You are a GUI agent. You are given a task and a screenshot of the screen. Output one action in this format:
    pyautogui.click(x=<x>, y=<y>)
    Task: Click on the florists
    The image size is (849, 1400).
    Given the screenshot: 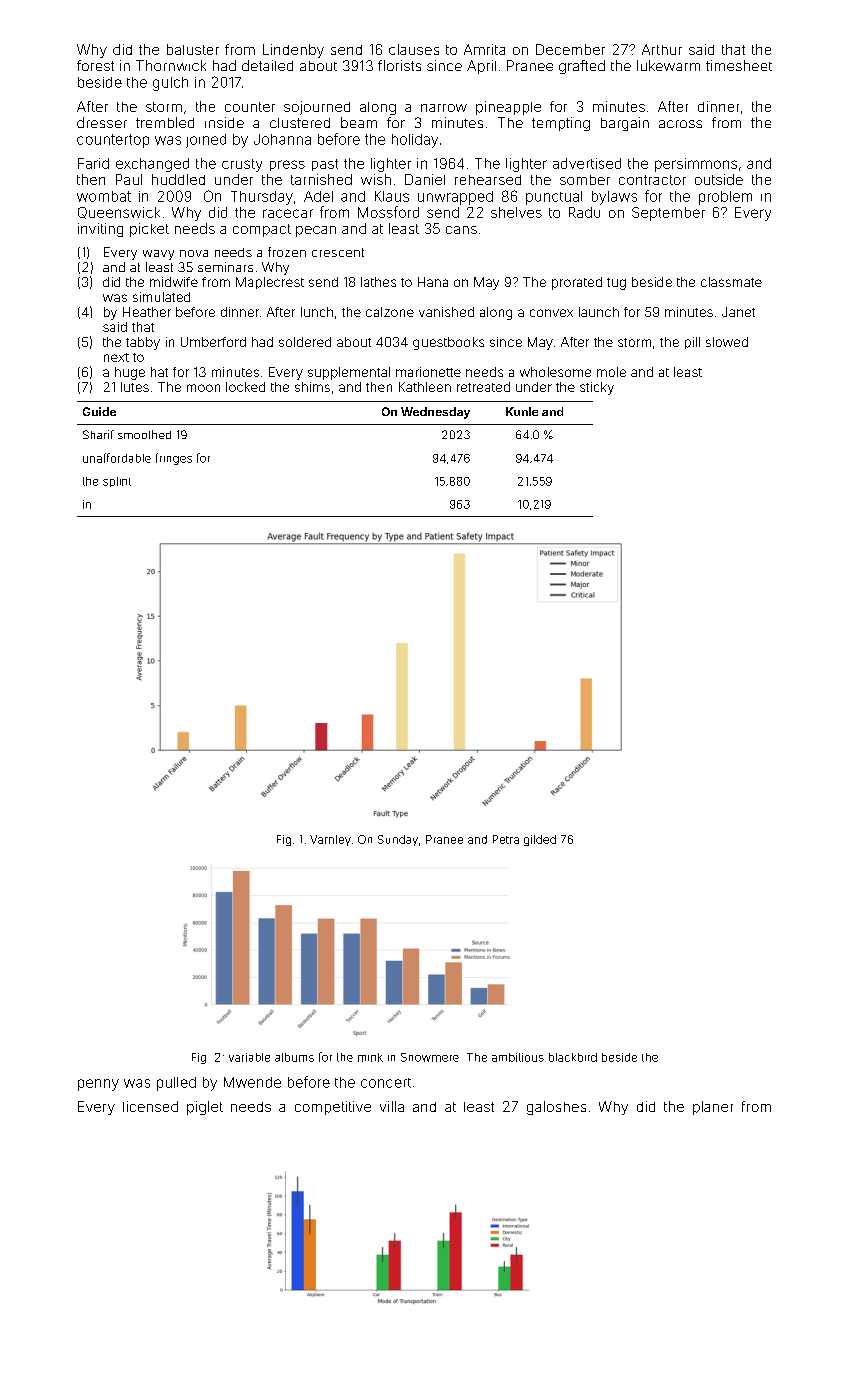 What is the action you would take?
    pyautogui.click(x=399, y=65)
